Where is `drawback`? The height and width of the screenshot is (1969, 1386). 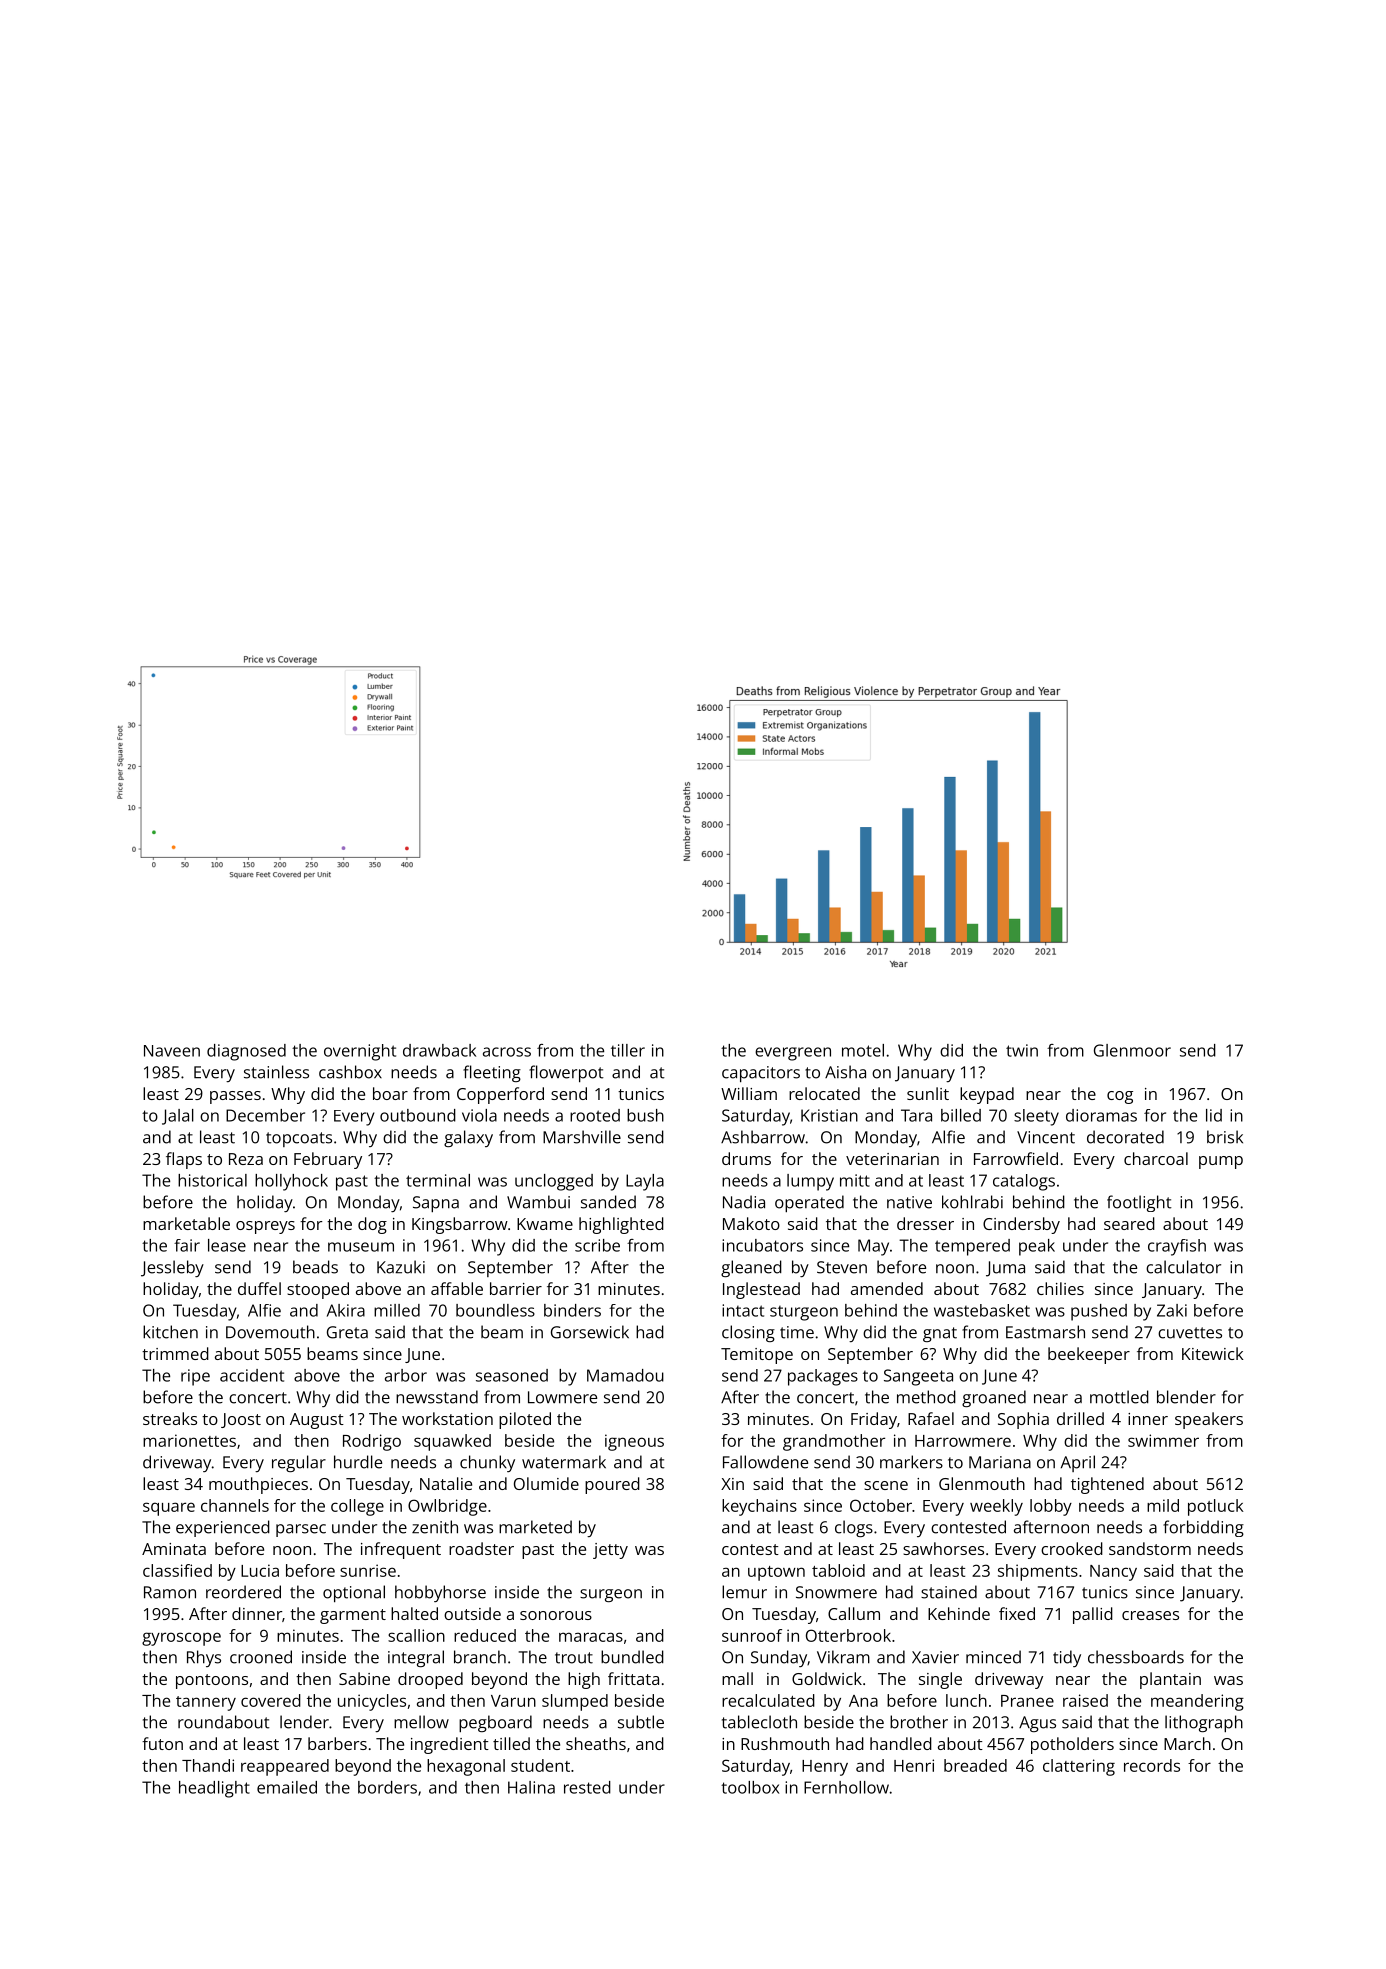
drawback is located at coordinates (439, 1050).
